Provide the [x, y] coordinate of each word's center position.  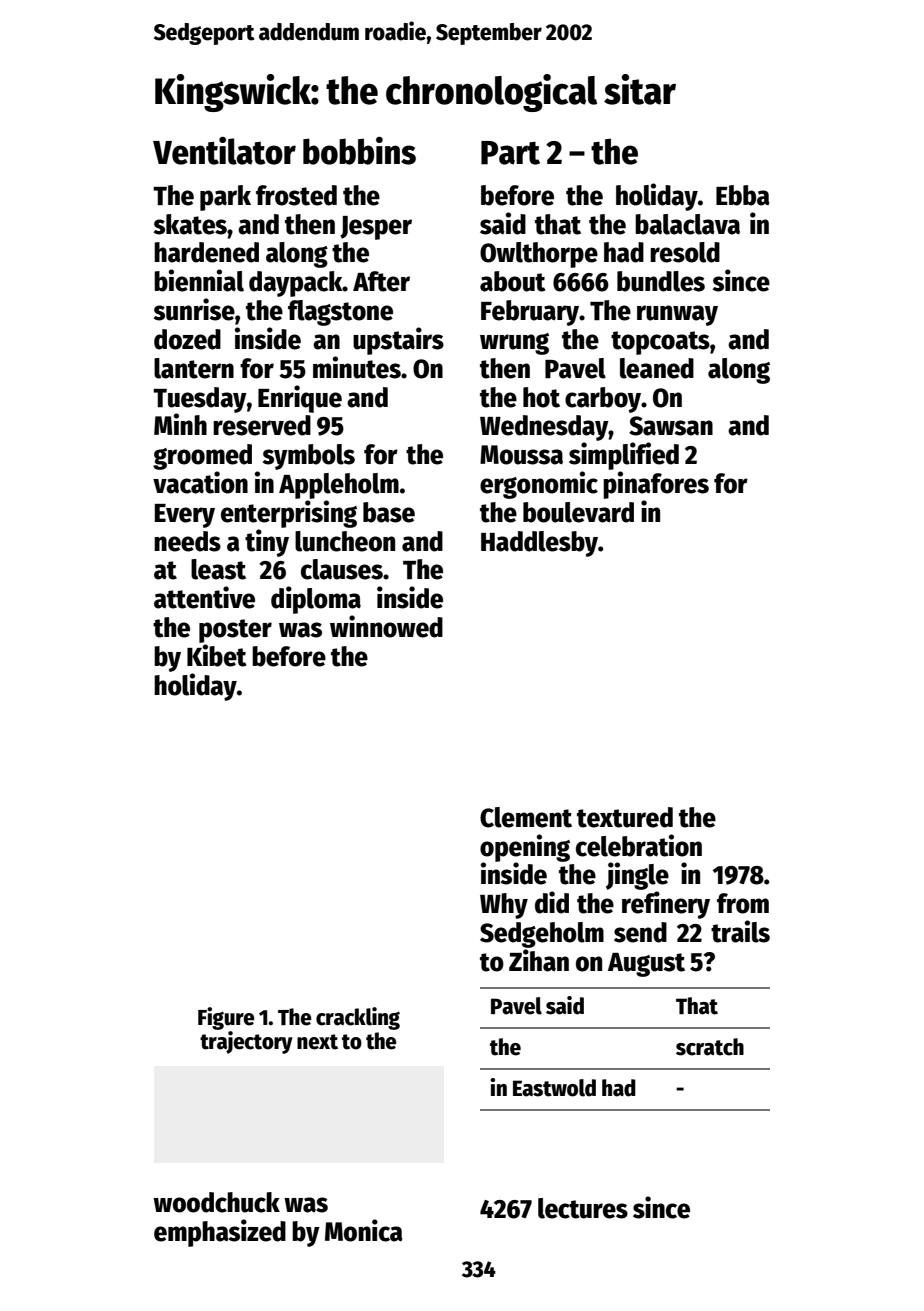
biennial [199, 280]
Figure [226, 1018]
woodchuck [216, 1202]
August [646, 965]
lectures [583, 1208]
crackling [358, 1018]
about [512, 281]
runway [677, 315]
